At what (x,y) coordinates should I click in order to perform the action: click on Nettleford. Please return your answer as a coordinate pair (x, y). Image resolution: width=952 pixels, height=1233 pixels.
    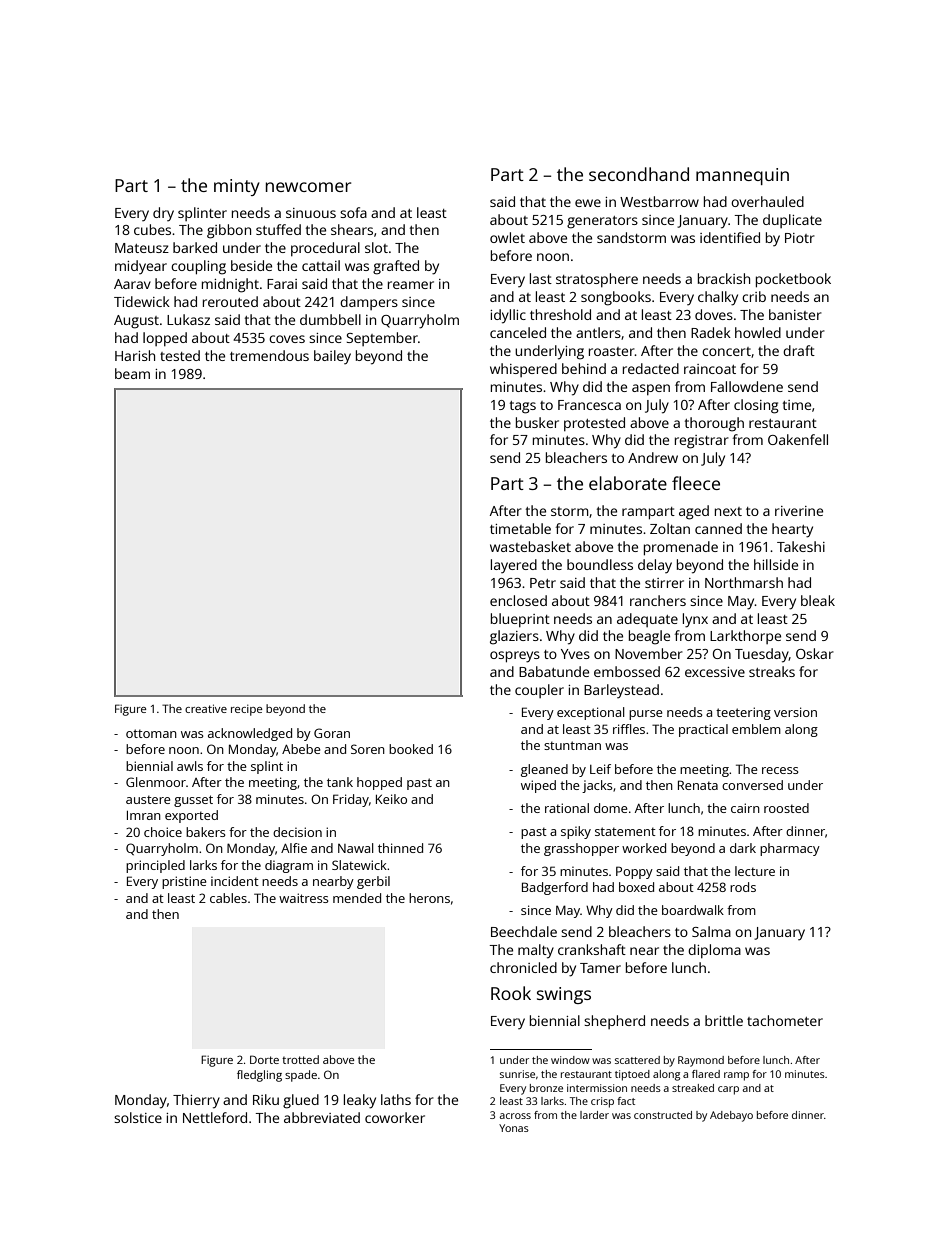
    Looking at the image, I should click on (215, 1117).
